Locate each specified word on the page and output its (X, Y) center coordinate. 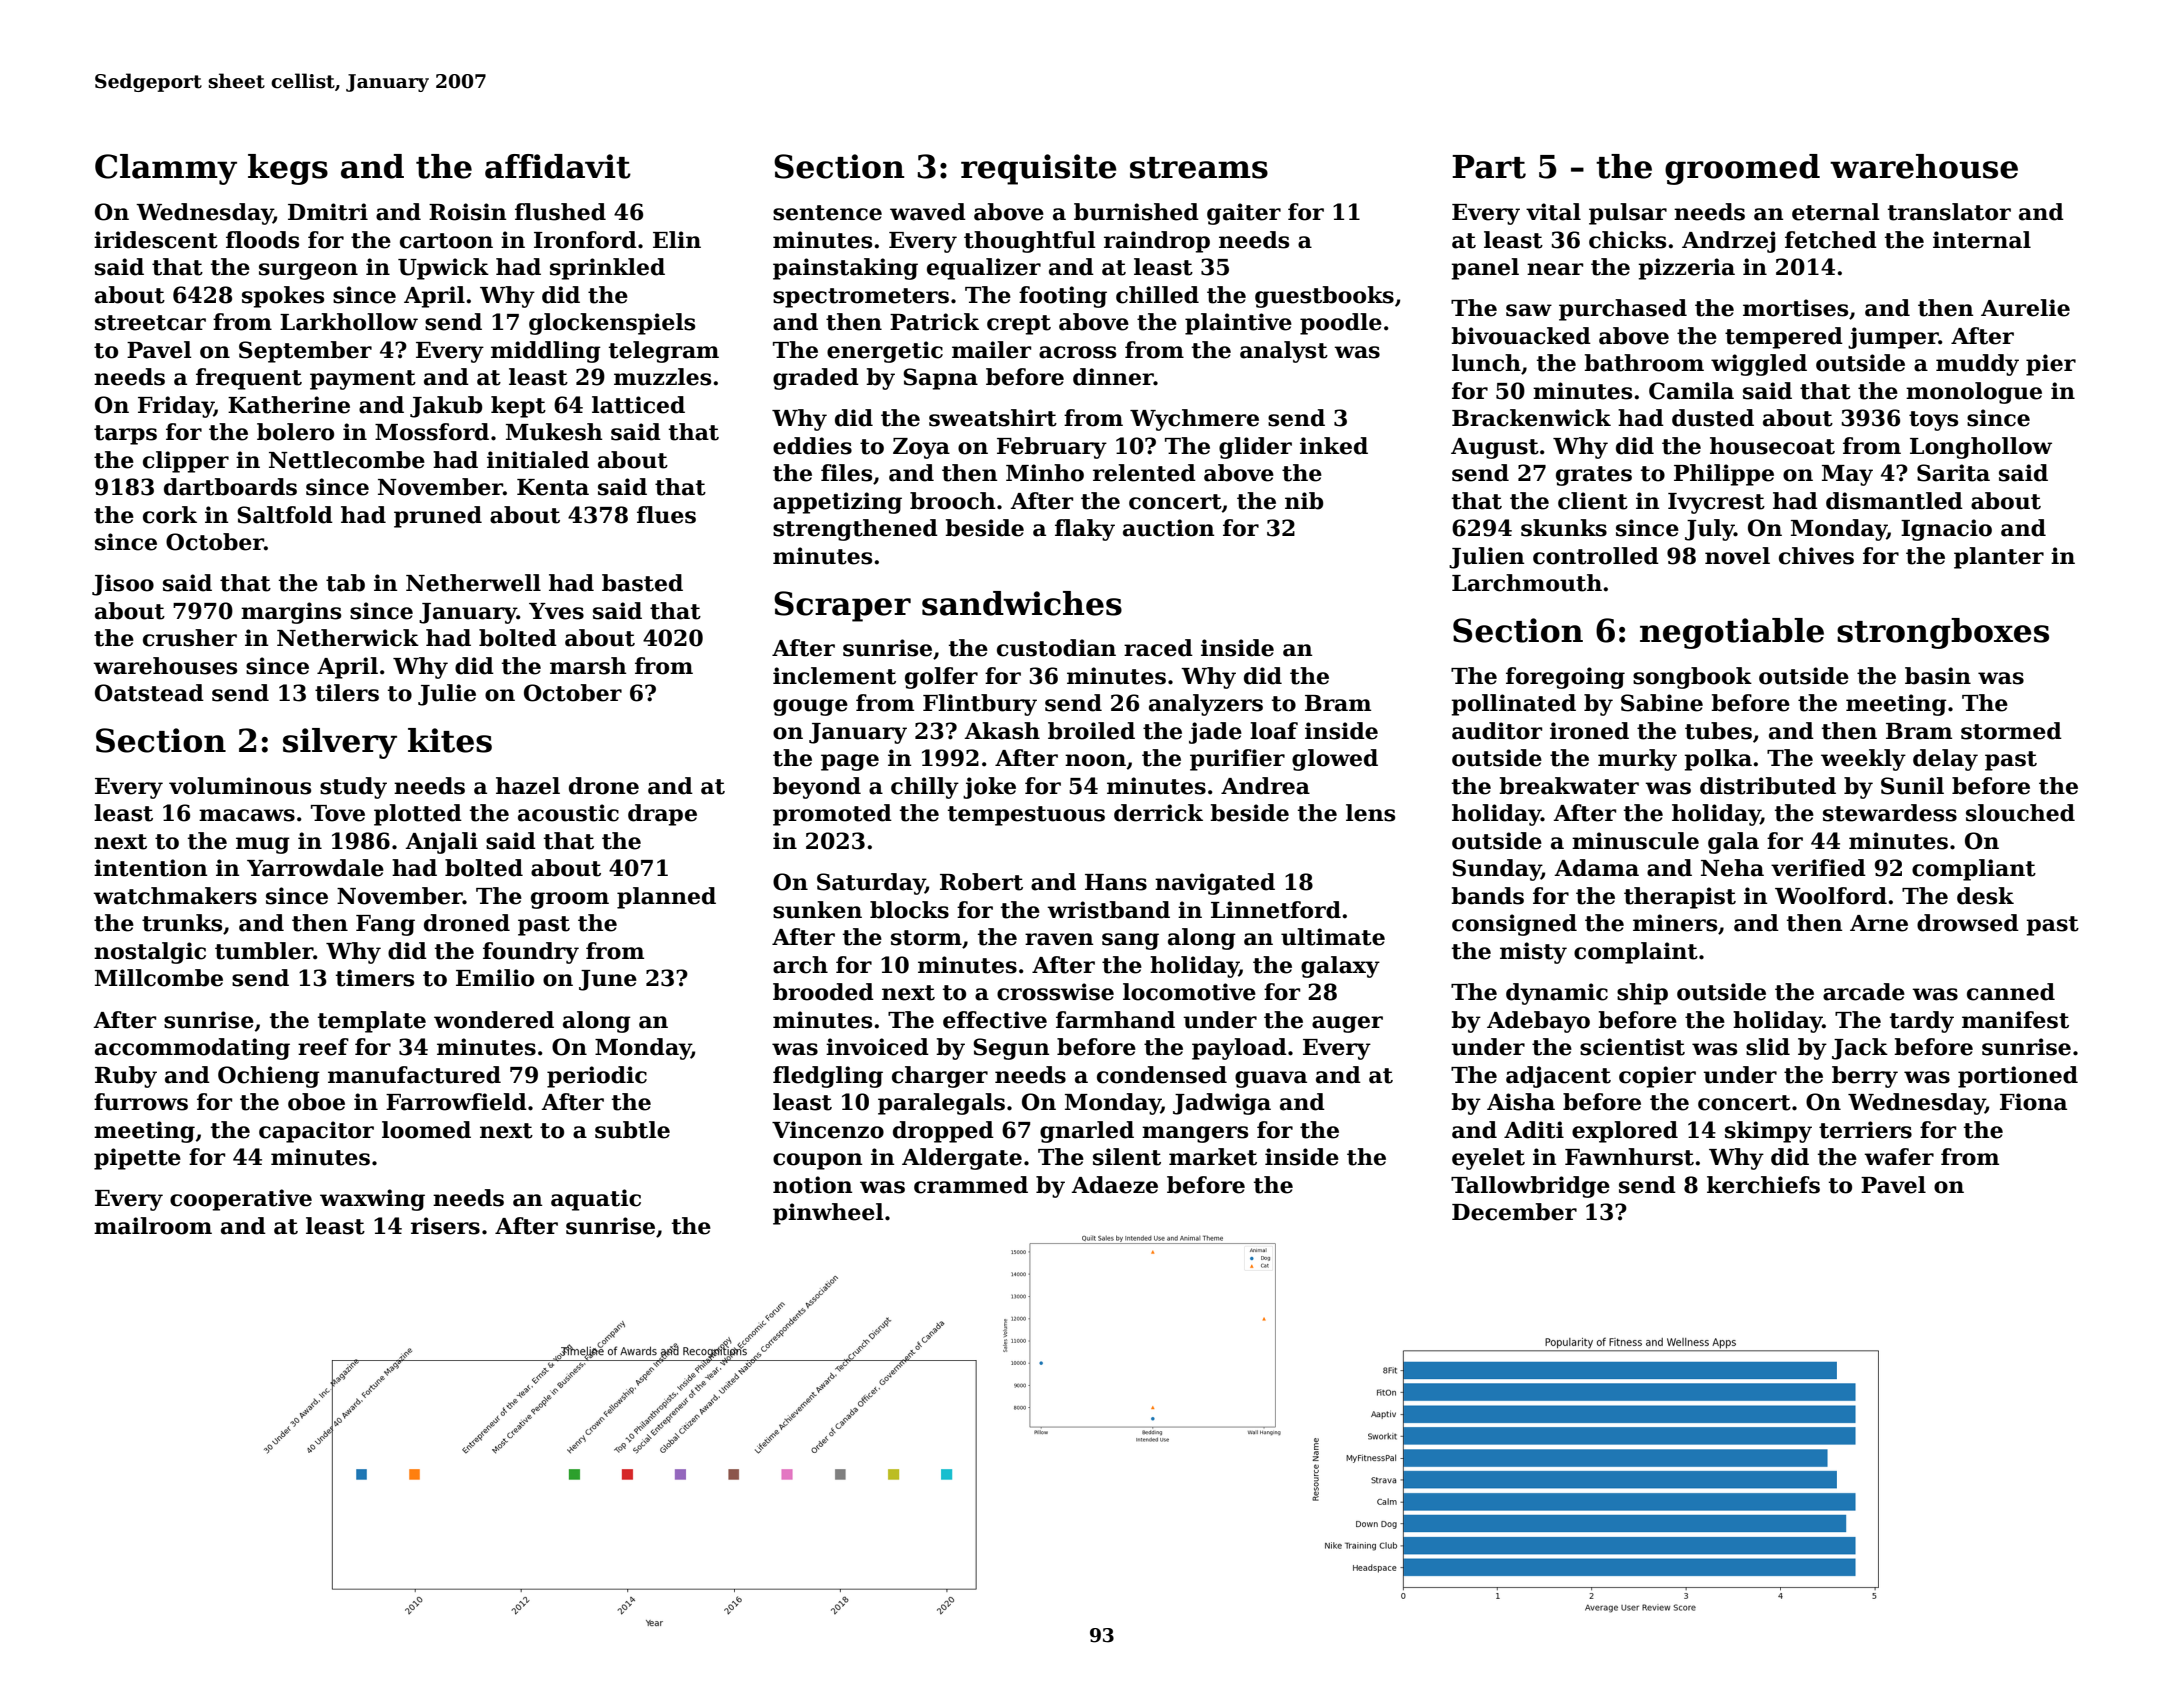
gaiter (1244, 214)
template (372, 1022)
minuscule (1635, 841)
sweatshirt (993, 418)
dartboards (230, 487)
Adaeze (1114, 1185)
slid (1768, 1047)
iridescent (156, 240)
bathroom (1644, 363)
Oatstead (149, 693)
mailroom (153, 1226)
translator (1949, 212)
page (850, 762)
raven (1059, 939)
